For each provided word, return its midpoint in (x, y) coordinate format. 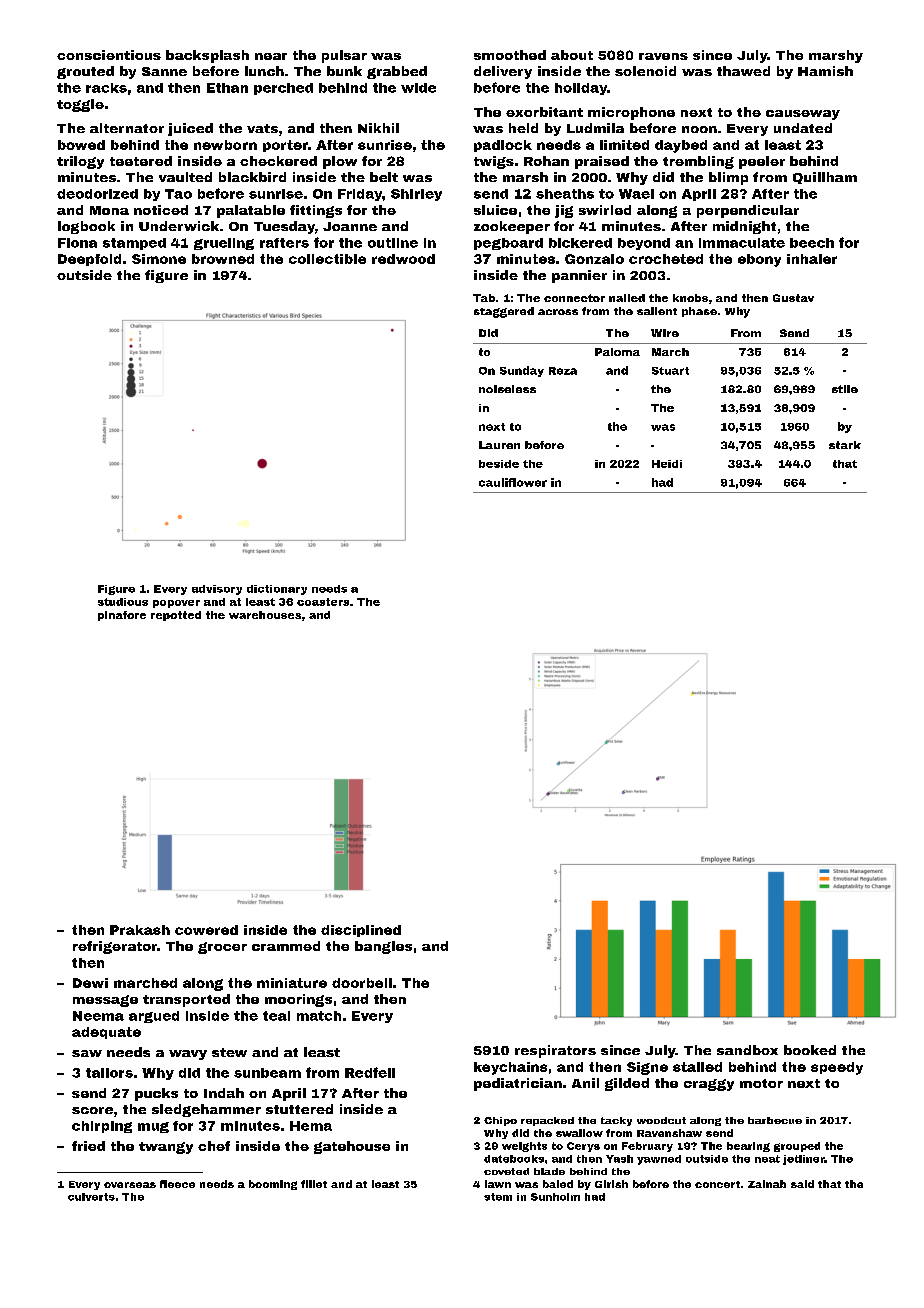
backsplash (207, 56)
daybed (681, 146)
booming (273, 1185)
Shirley (416, 195)
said (802, 1184)
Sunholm (555, 1197)
